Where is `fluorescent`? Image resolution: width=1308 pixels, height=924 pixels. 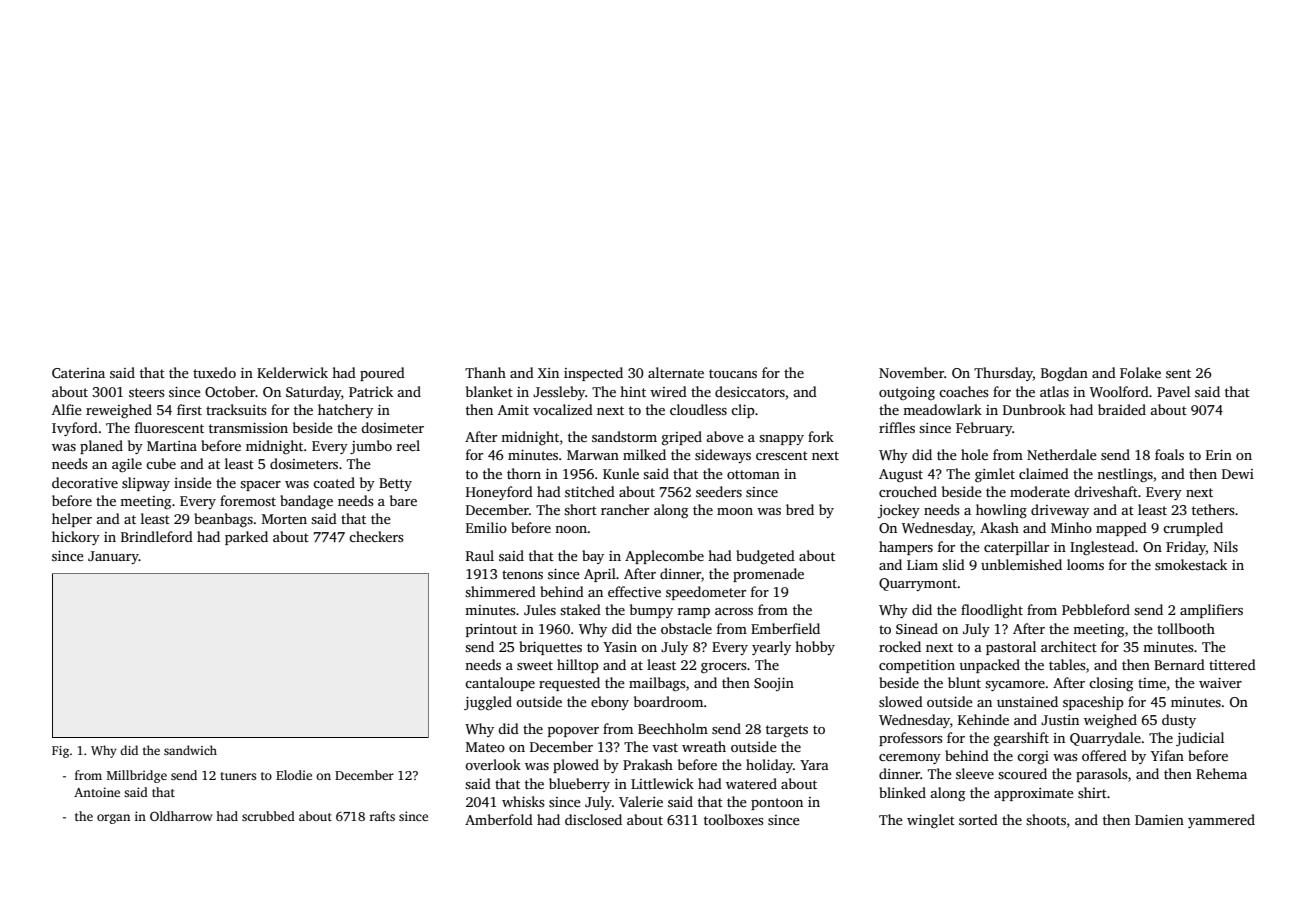 fluorescent is located at coordinates (169, 427).
